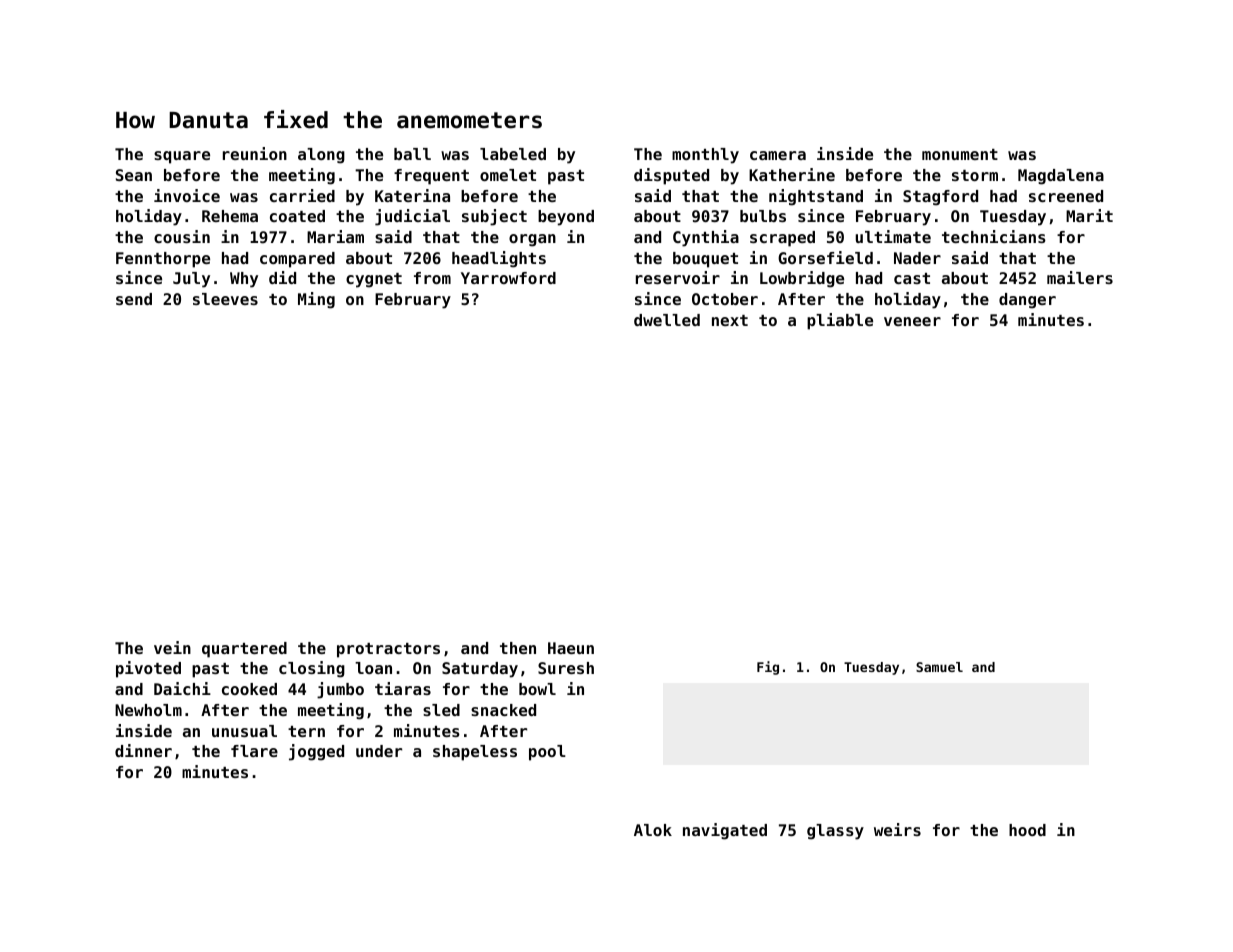  Describe the element at coordinates (379, 751) in the screenshot. I see `under` at that location.
